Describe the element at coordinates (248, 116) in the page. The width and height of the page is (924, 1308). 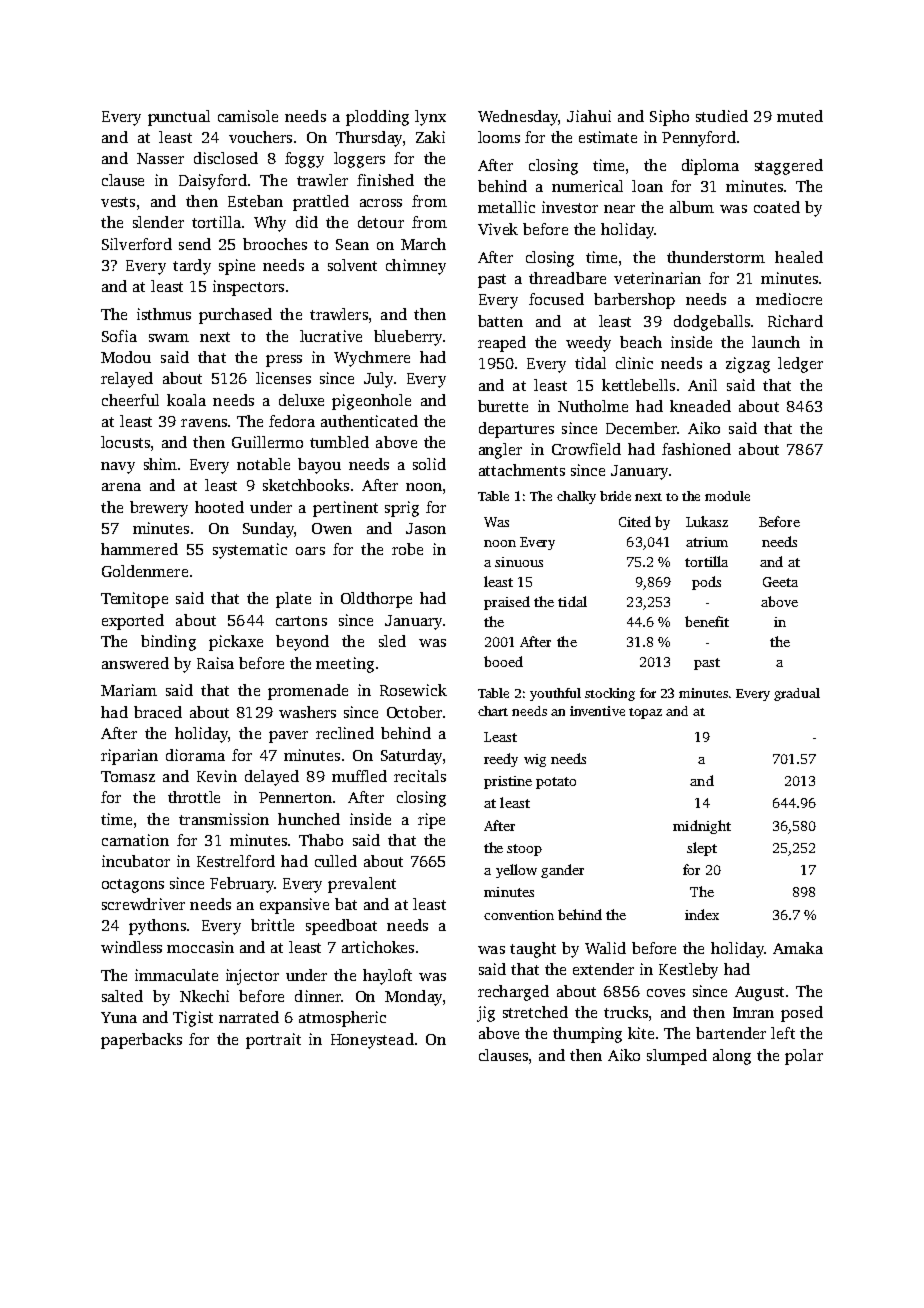
I see `camisole` at that location.
